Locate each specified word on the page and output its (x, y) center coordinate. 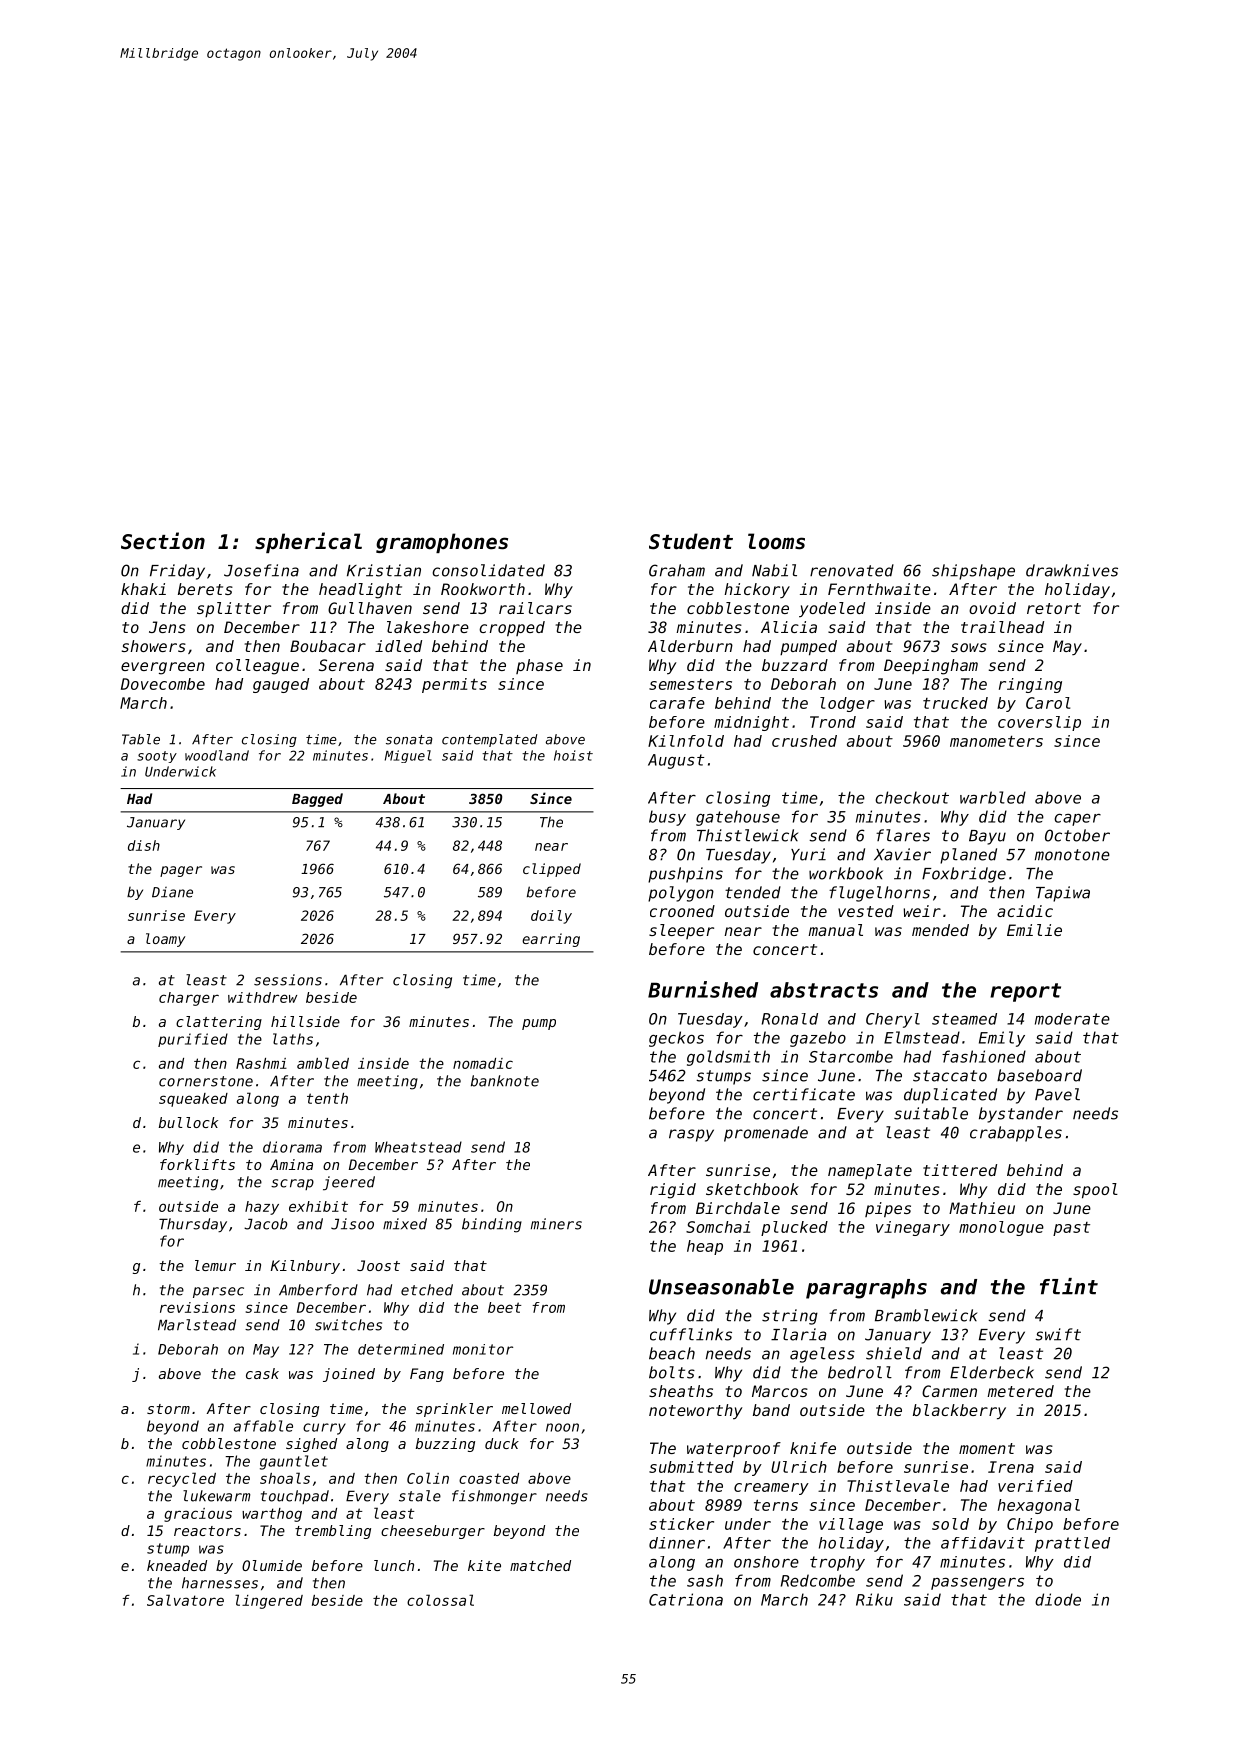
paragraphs (866, 1289)
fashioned (984, 1056)
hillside (305, 1021)
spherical (308, 542)
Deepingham (931, 667)
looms (776, 541)
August (676, 761)
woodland (217, 755)
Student (691, 541)
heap (705, 1247)
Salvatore (185, 1600)
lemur (215, 1265)
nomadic (483, 1063)
